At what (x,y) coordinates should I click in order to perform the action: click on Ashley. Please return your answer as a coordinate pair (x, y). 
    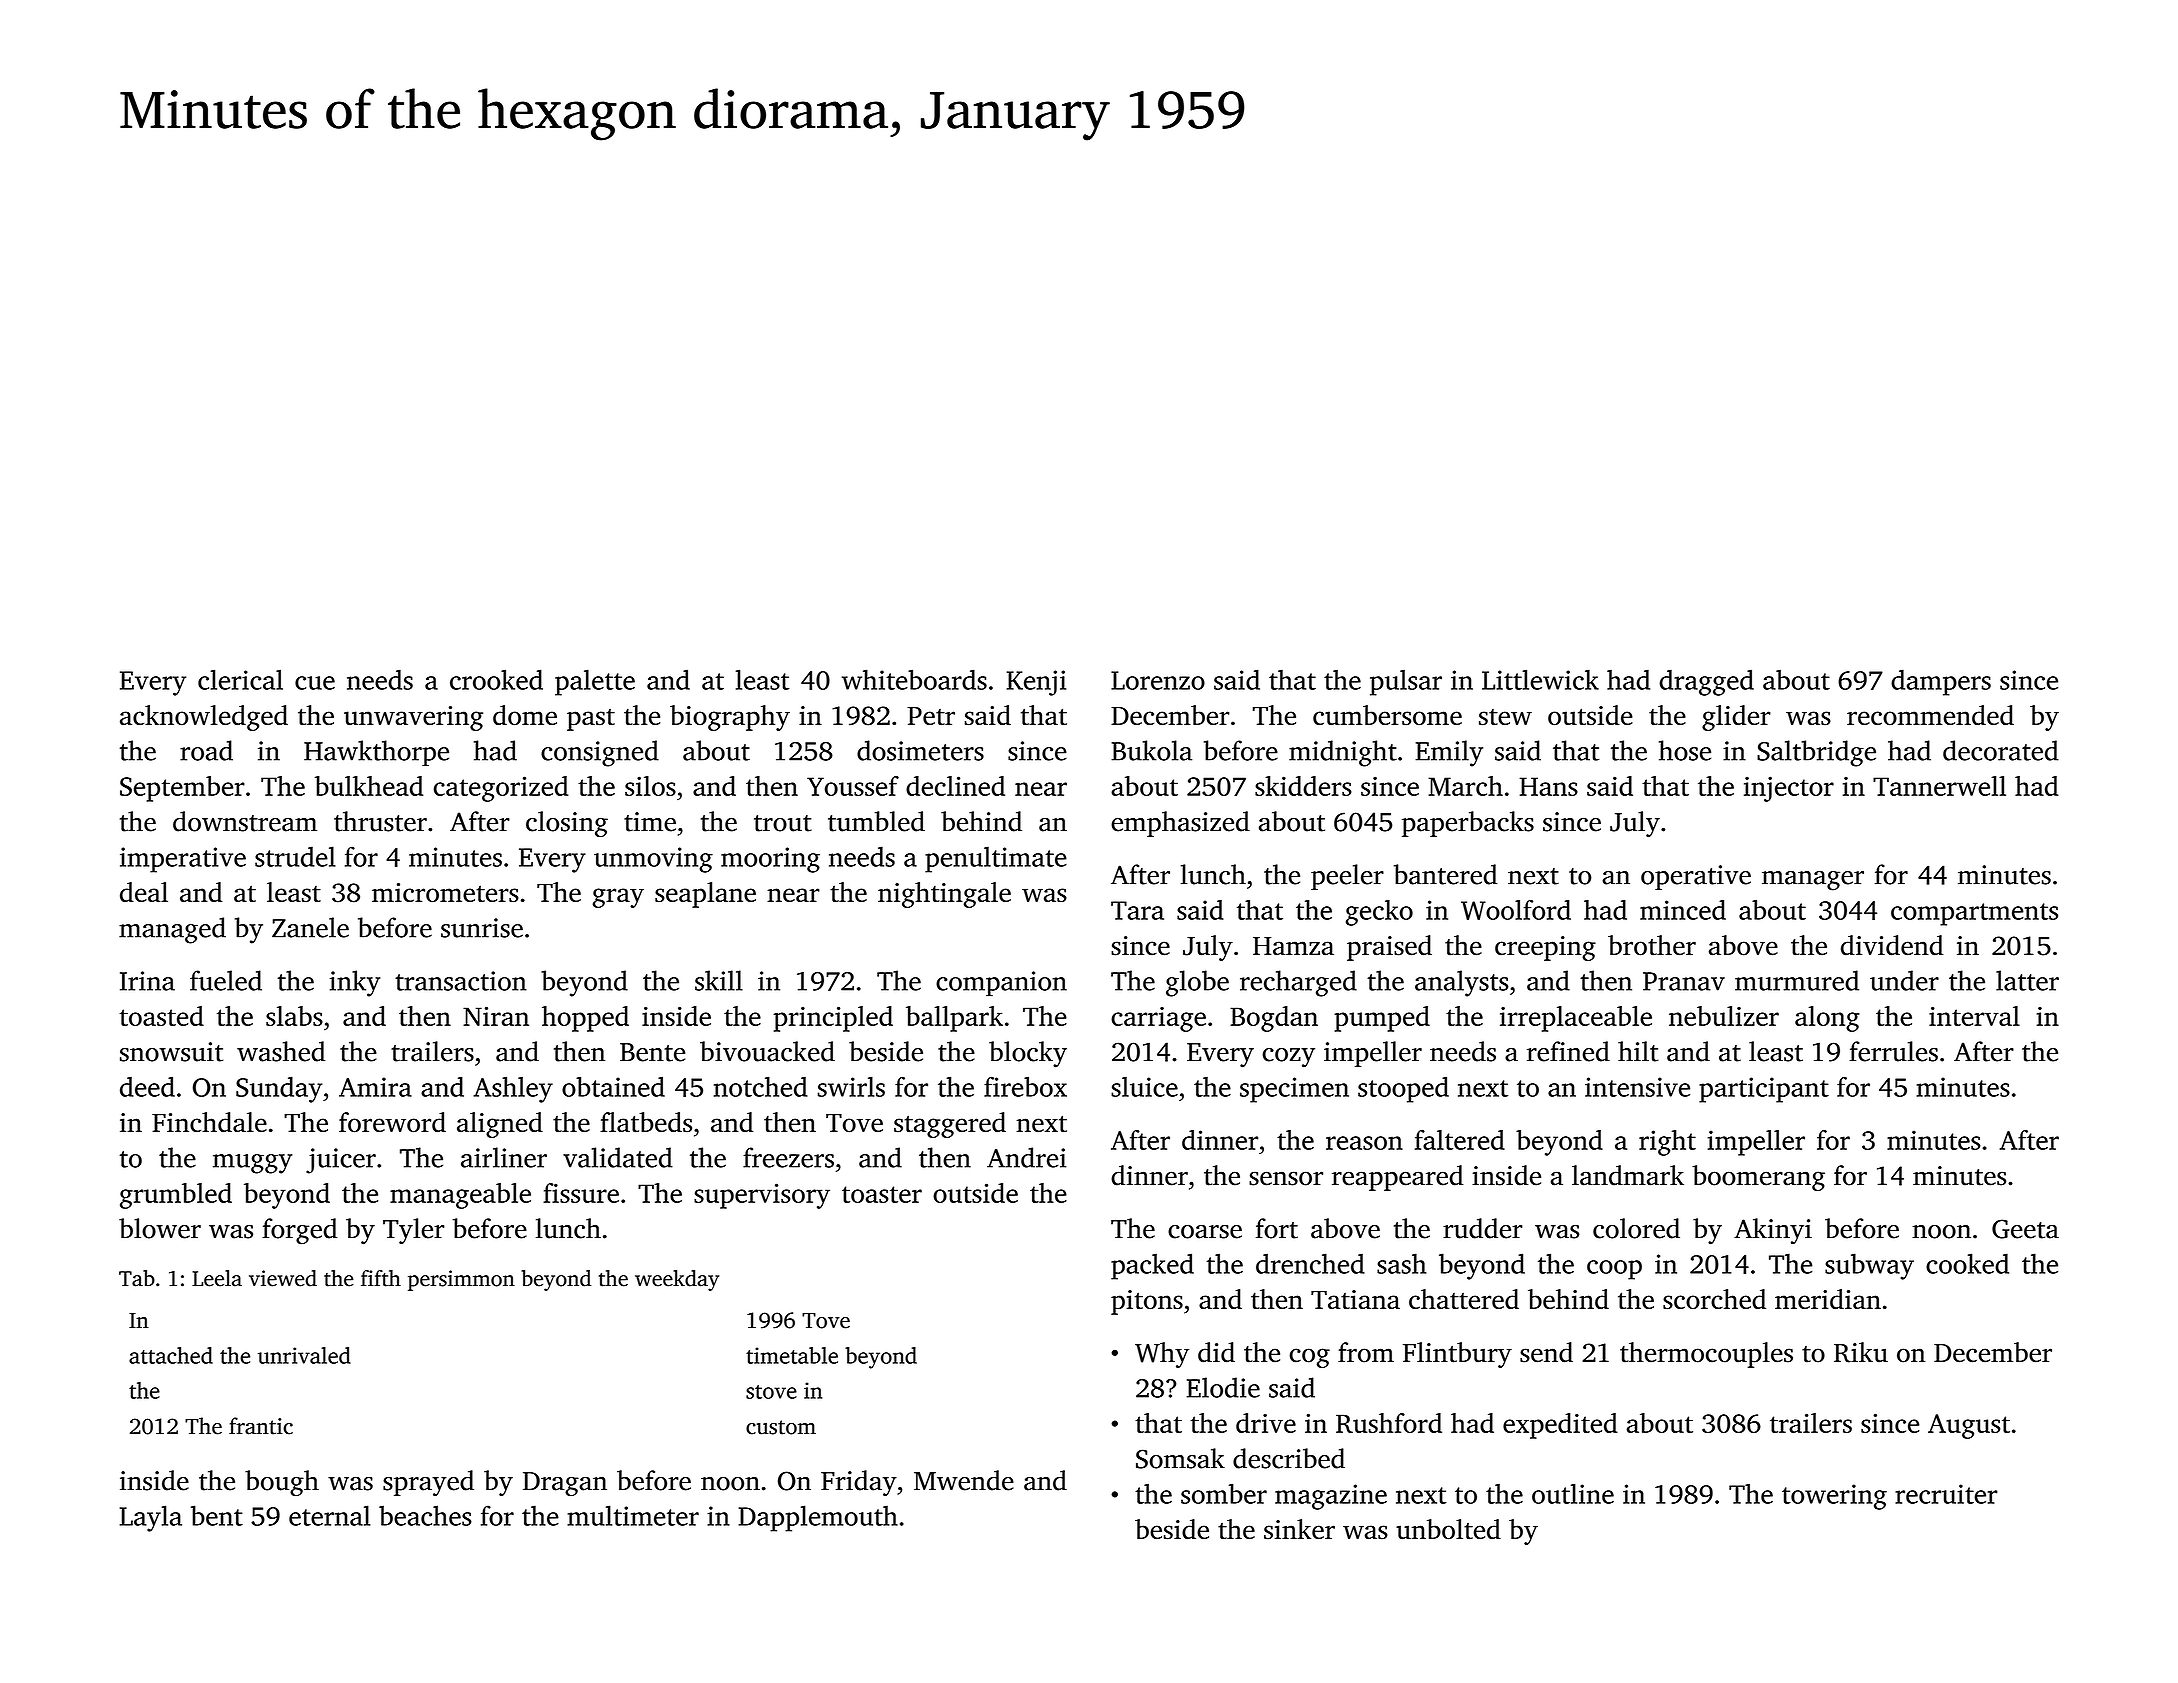
    Looking at the image, I should click on (513, 1089).
